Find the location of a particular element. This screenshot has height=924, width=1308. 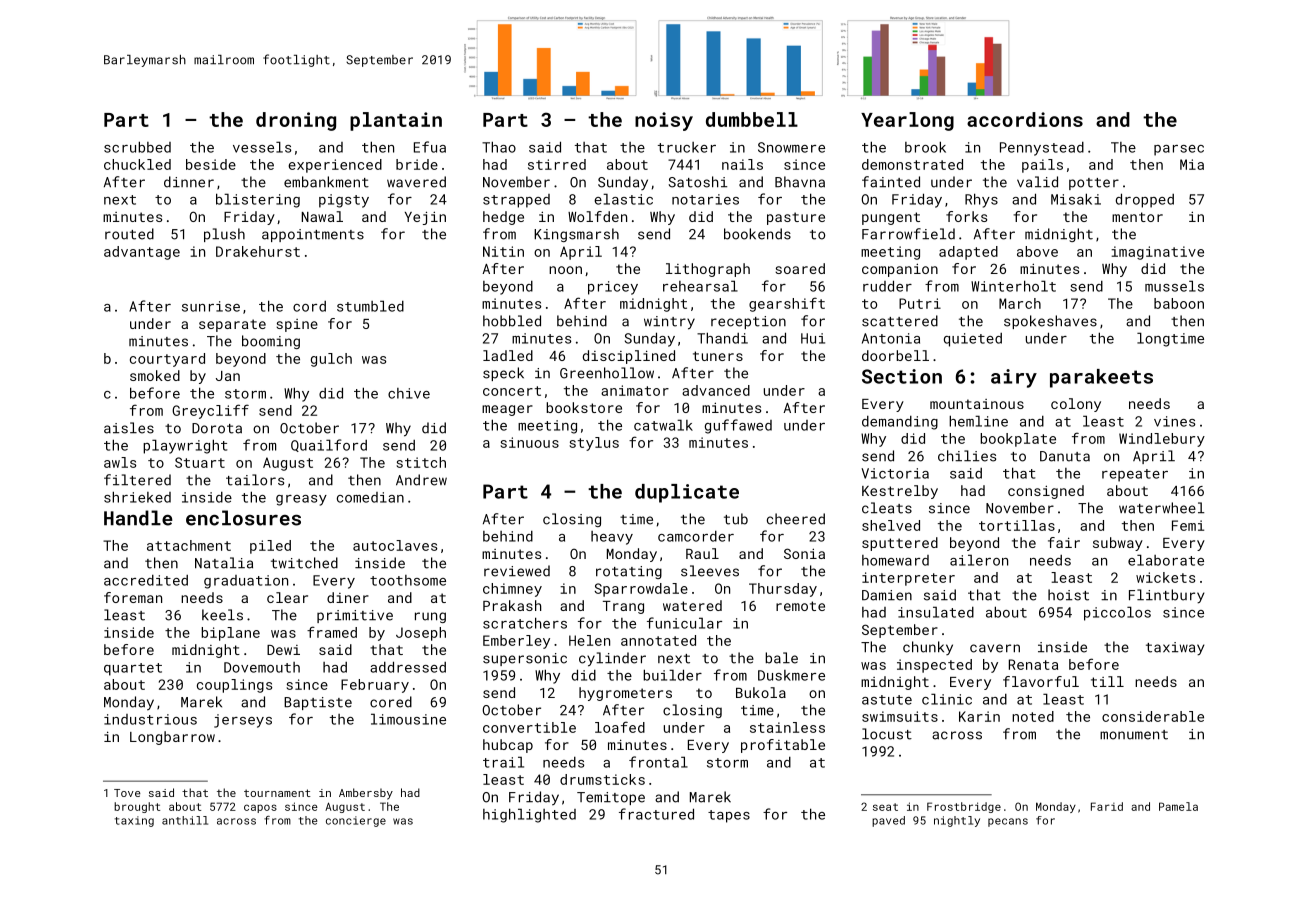

noisy is located at coordinates (664, 121).
